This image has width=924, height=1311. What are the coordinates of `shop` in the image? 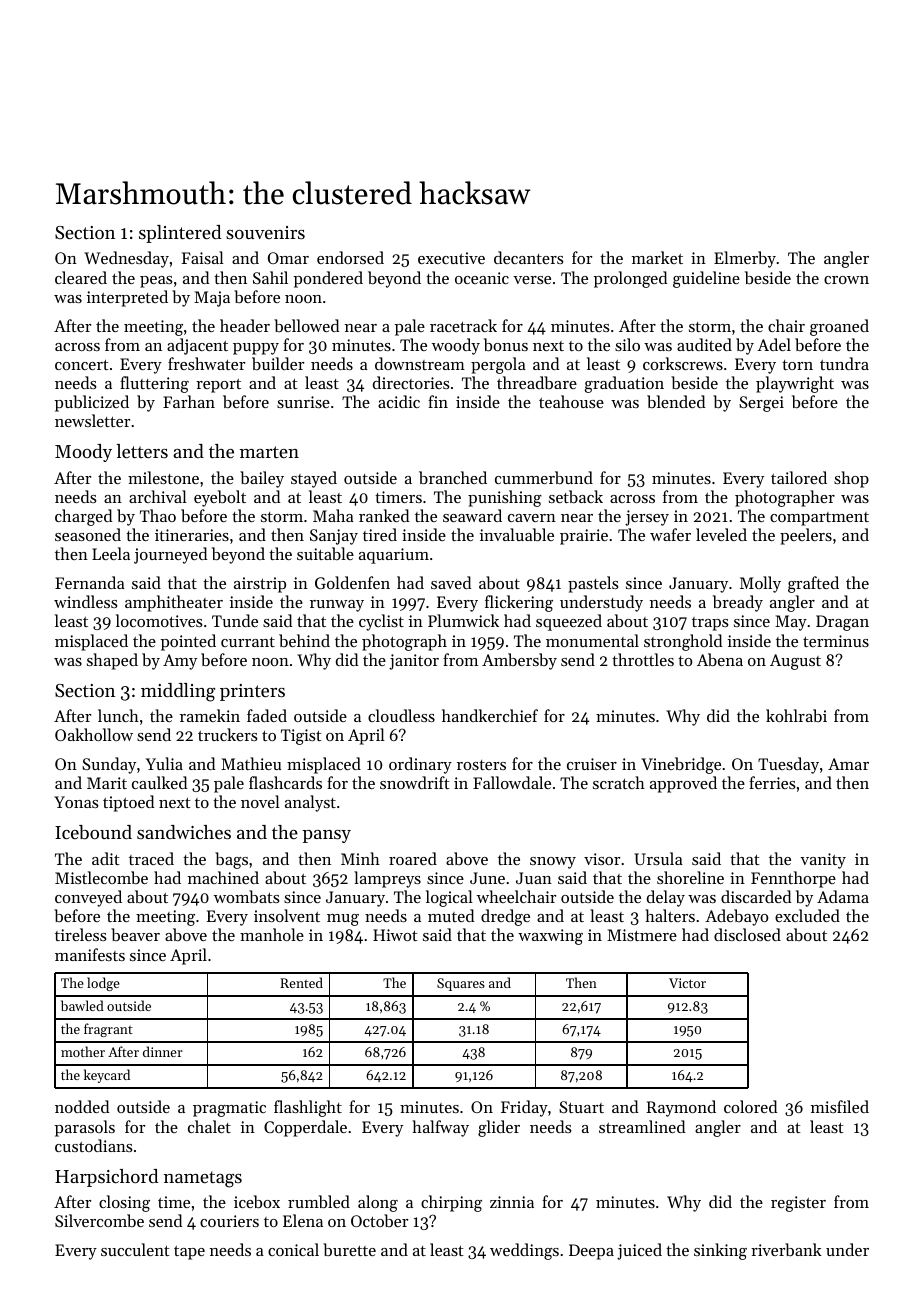 It's located at (851, 479).
